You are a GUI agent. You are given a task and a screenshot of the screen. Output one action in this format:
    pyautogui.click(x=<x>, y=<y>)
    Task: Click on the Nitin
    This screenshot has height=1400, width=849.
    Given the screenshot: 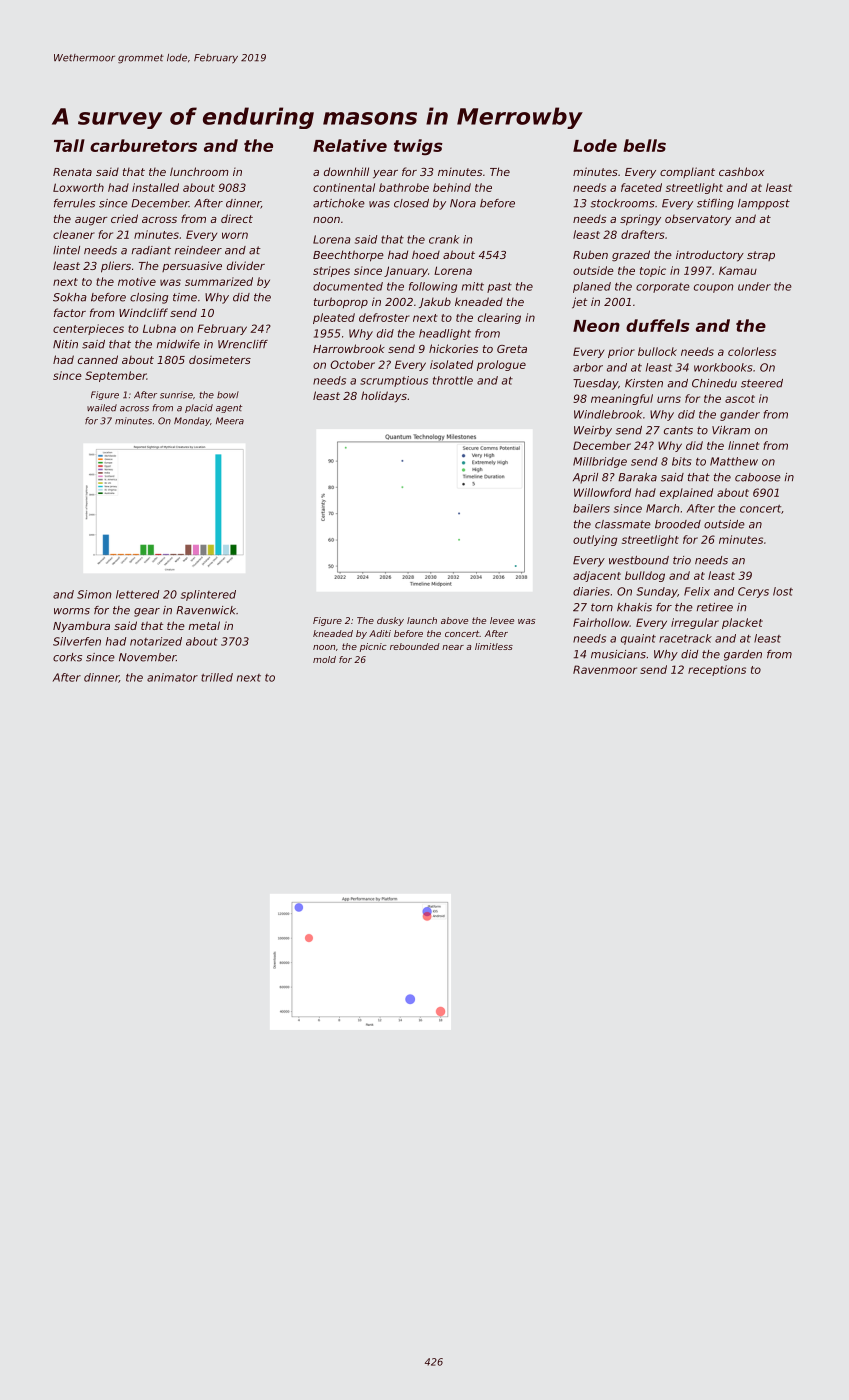 What is the action you would take?
    pyautogui.click(x=65, y=344)
